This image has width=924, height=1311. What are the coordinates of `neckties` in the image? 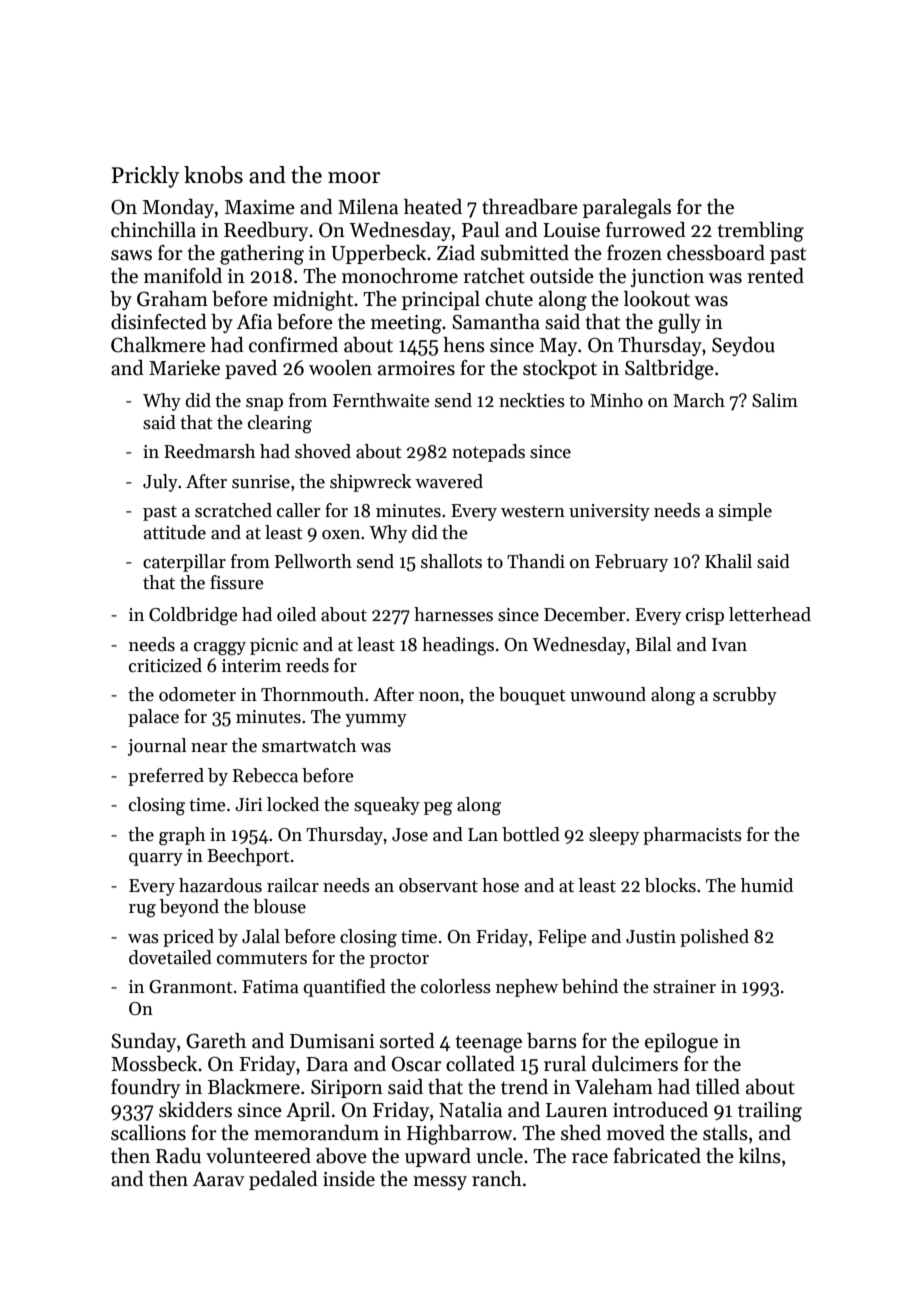 It's located at (532, 400).
